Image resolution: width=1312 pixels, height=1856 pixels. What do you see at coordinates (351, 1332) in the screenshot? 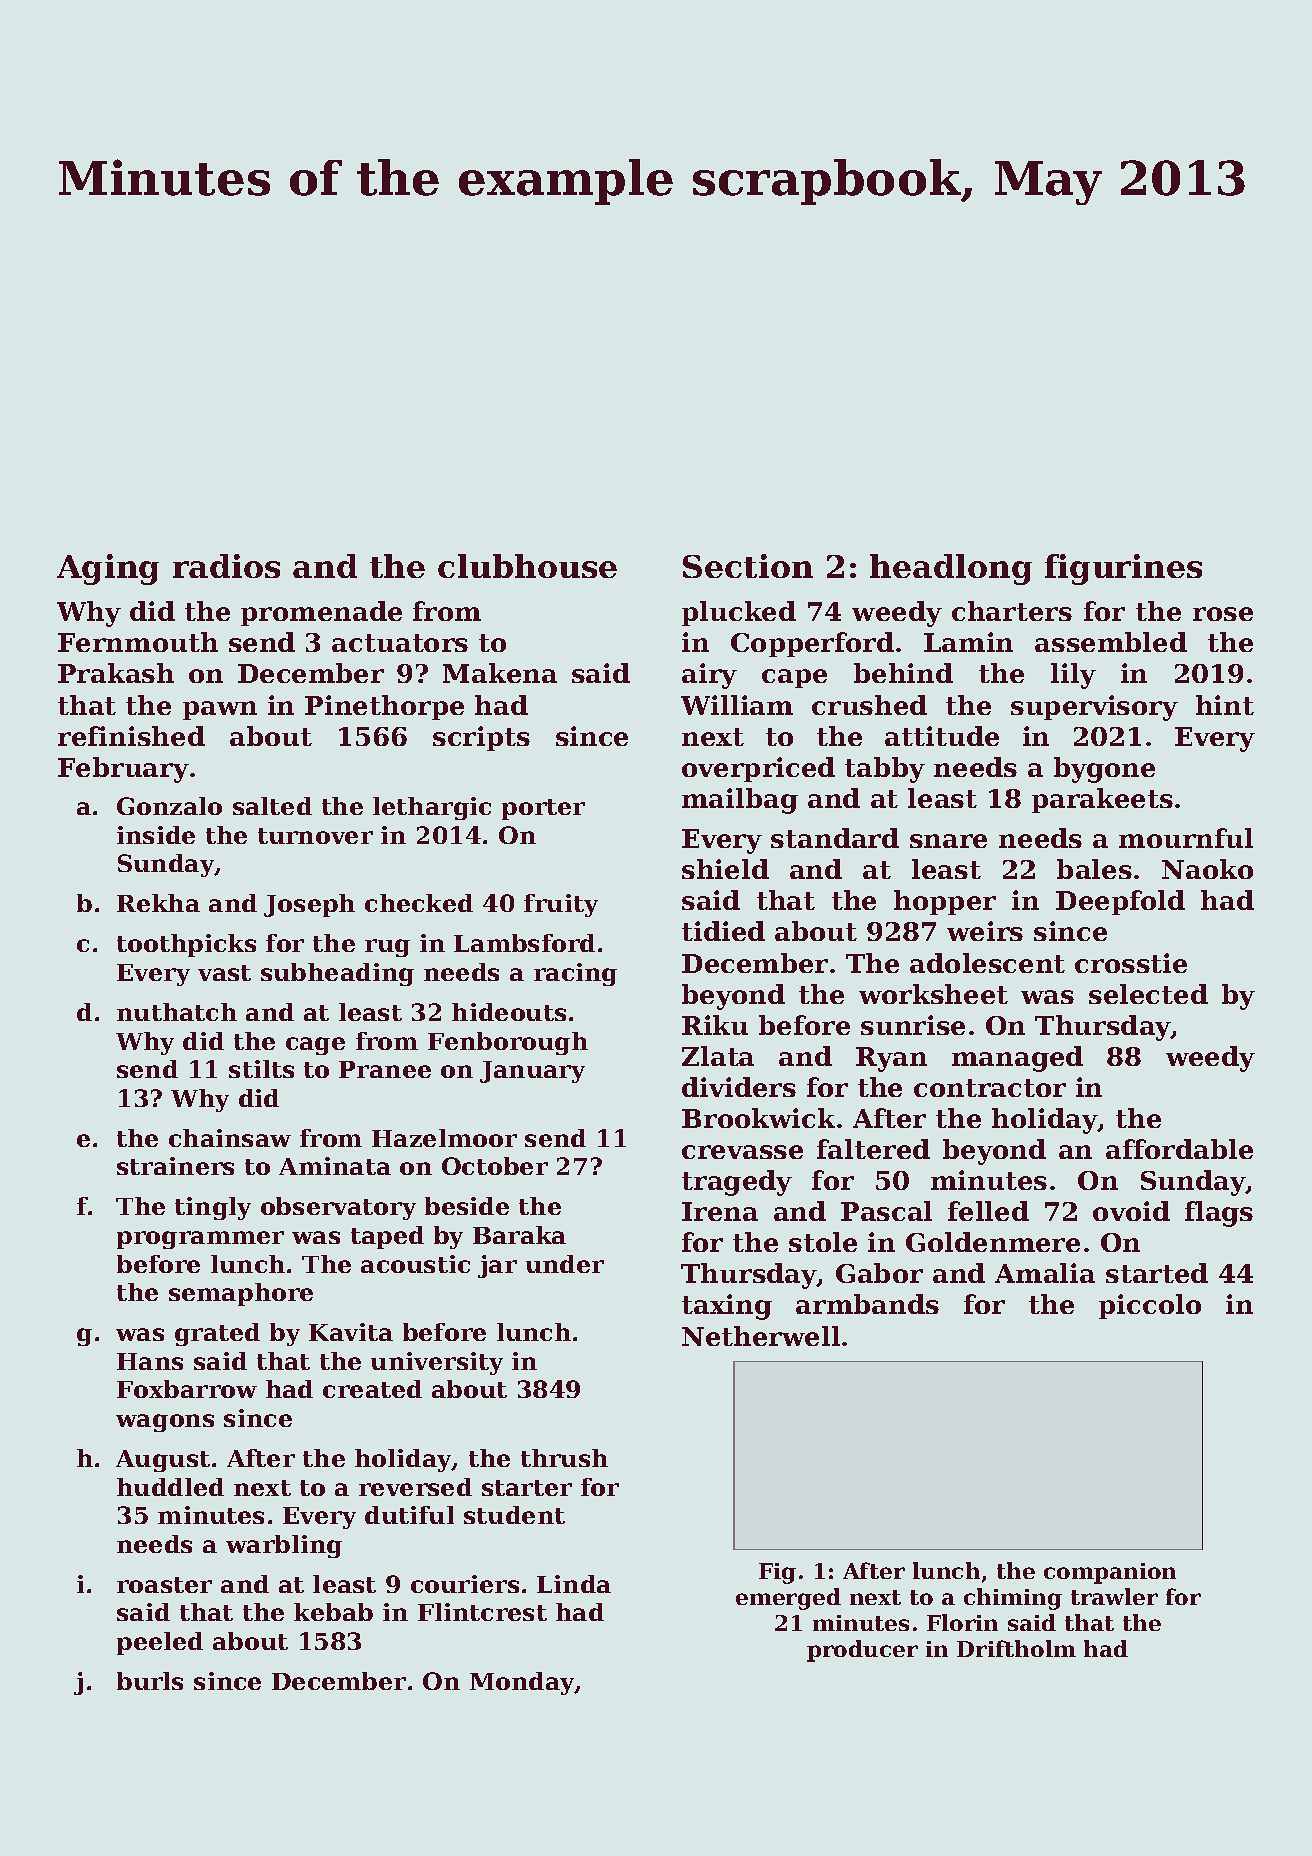
I see `Kavita` at bounding box center [351, 1332].
